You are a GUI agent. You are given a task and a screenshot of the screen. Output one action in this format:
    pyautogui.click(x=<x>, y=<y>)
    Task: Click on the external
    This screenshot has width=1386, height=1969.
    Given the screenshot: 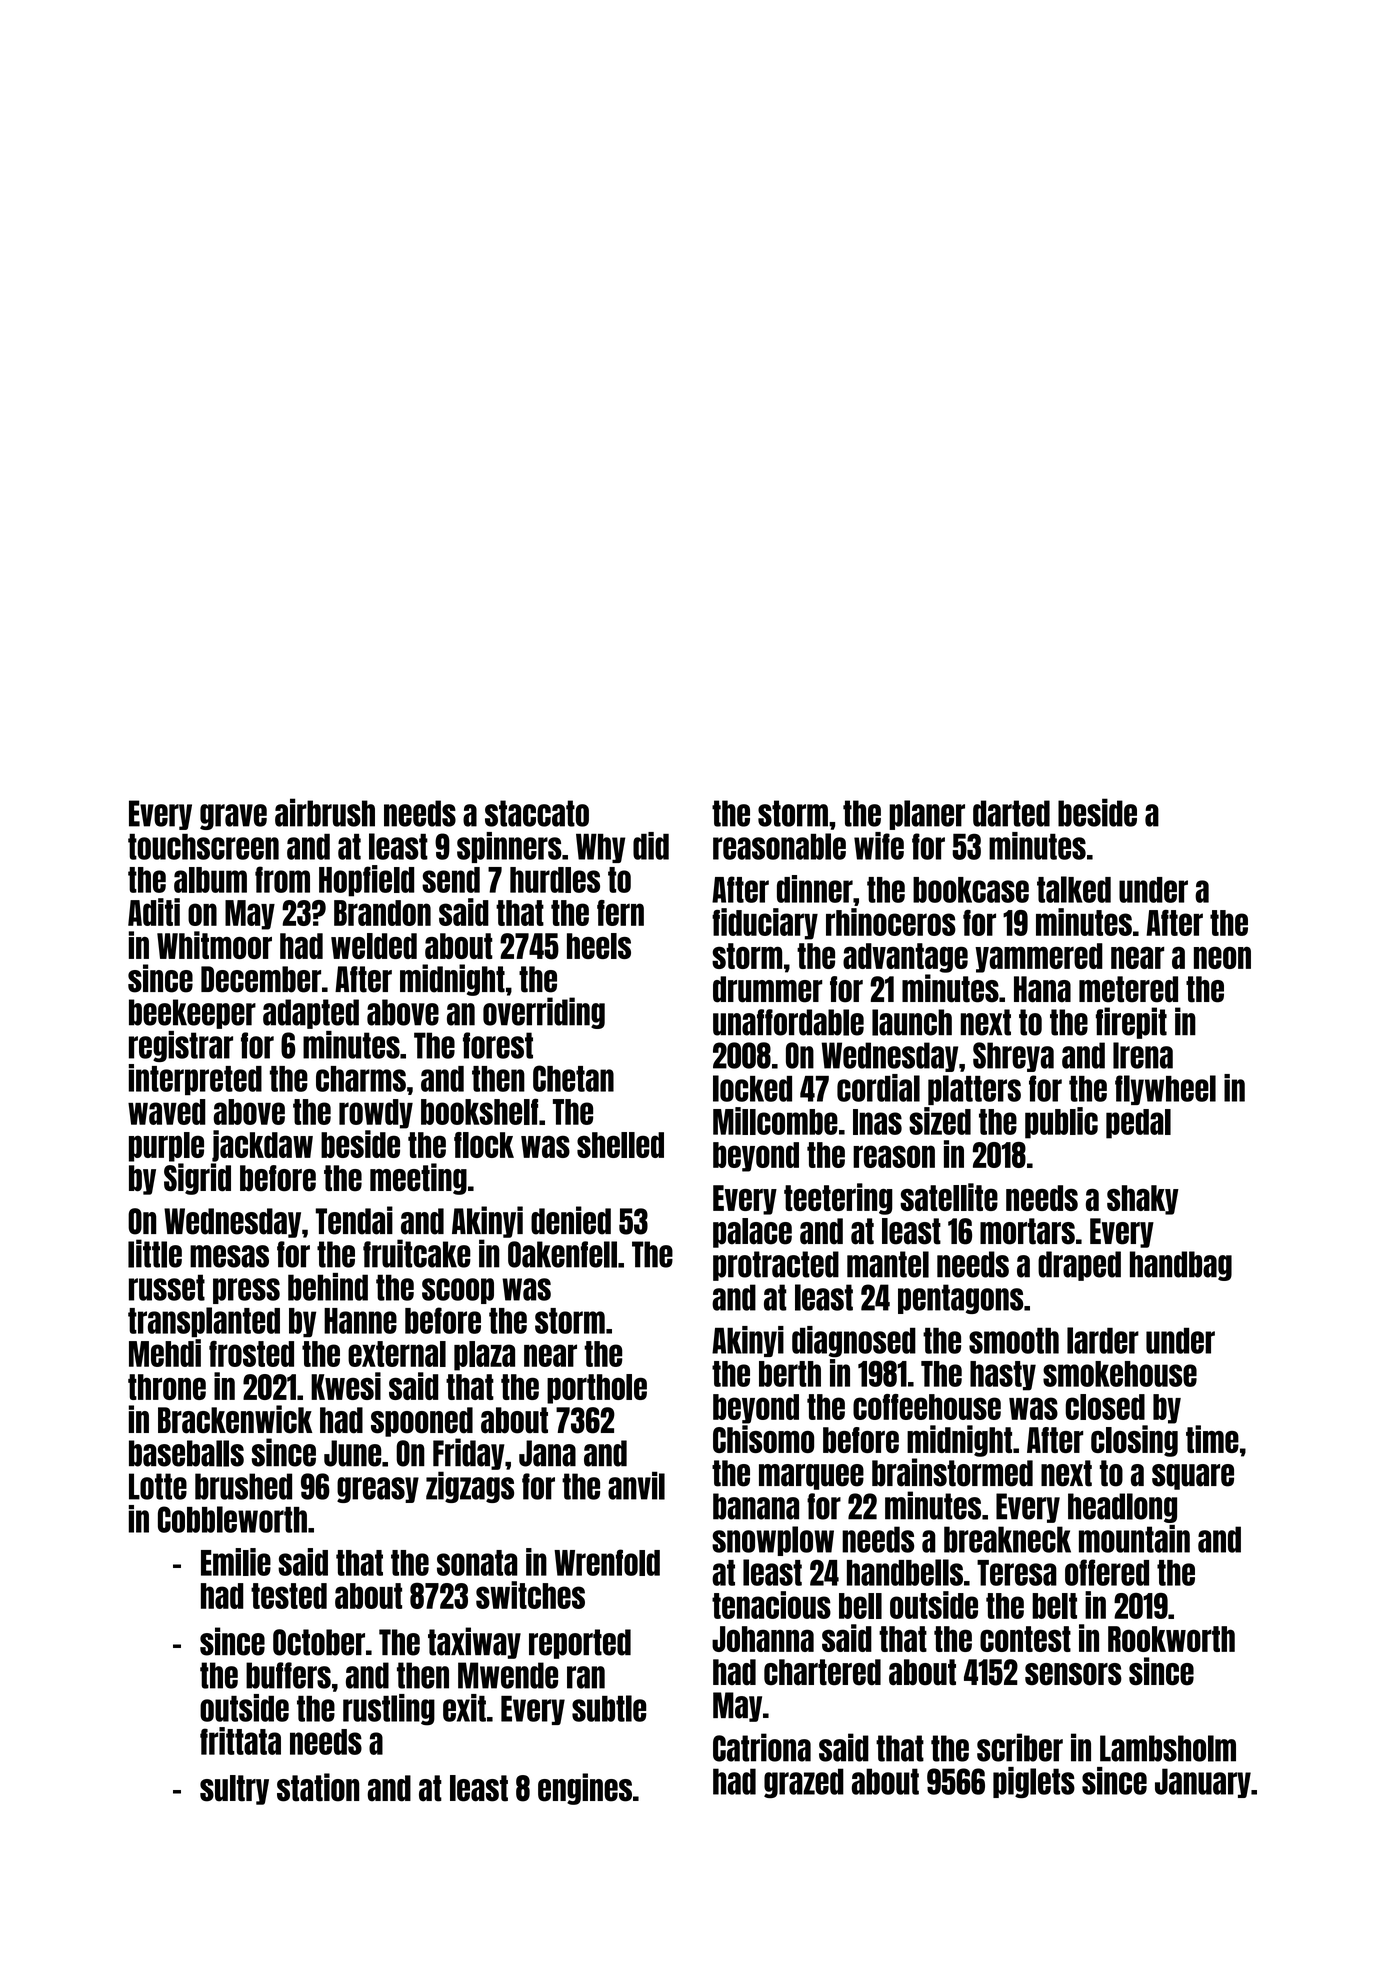 What is the action you would take?
    pyautogui.click(x=397, y=1354)
